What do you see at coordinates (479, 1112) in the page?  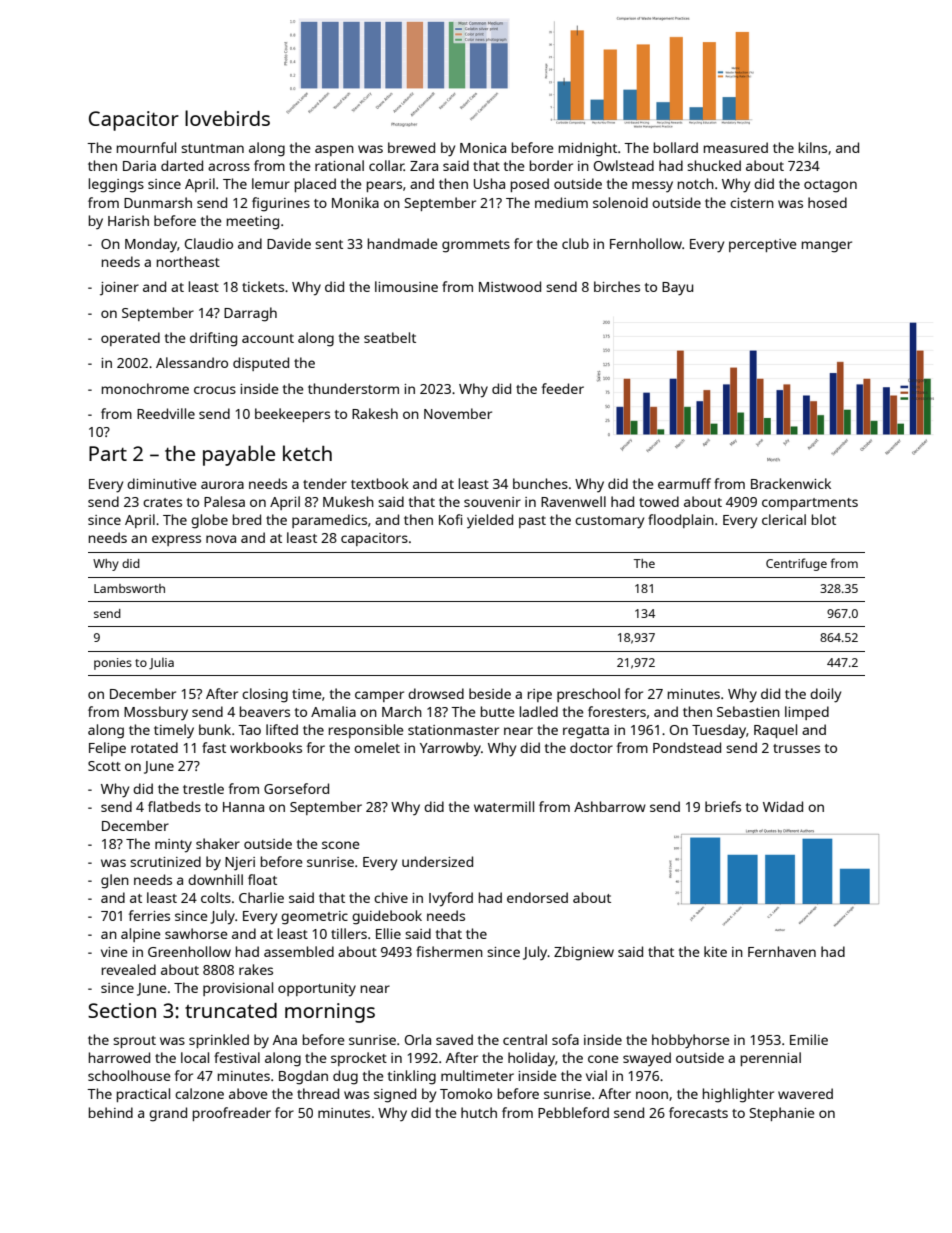 I see `hutch` at bounding box center [479, 1112].
